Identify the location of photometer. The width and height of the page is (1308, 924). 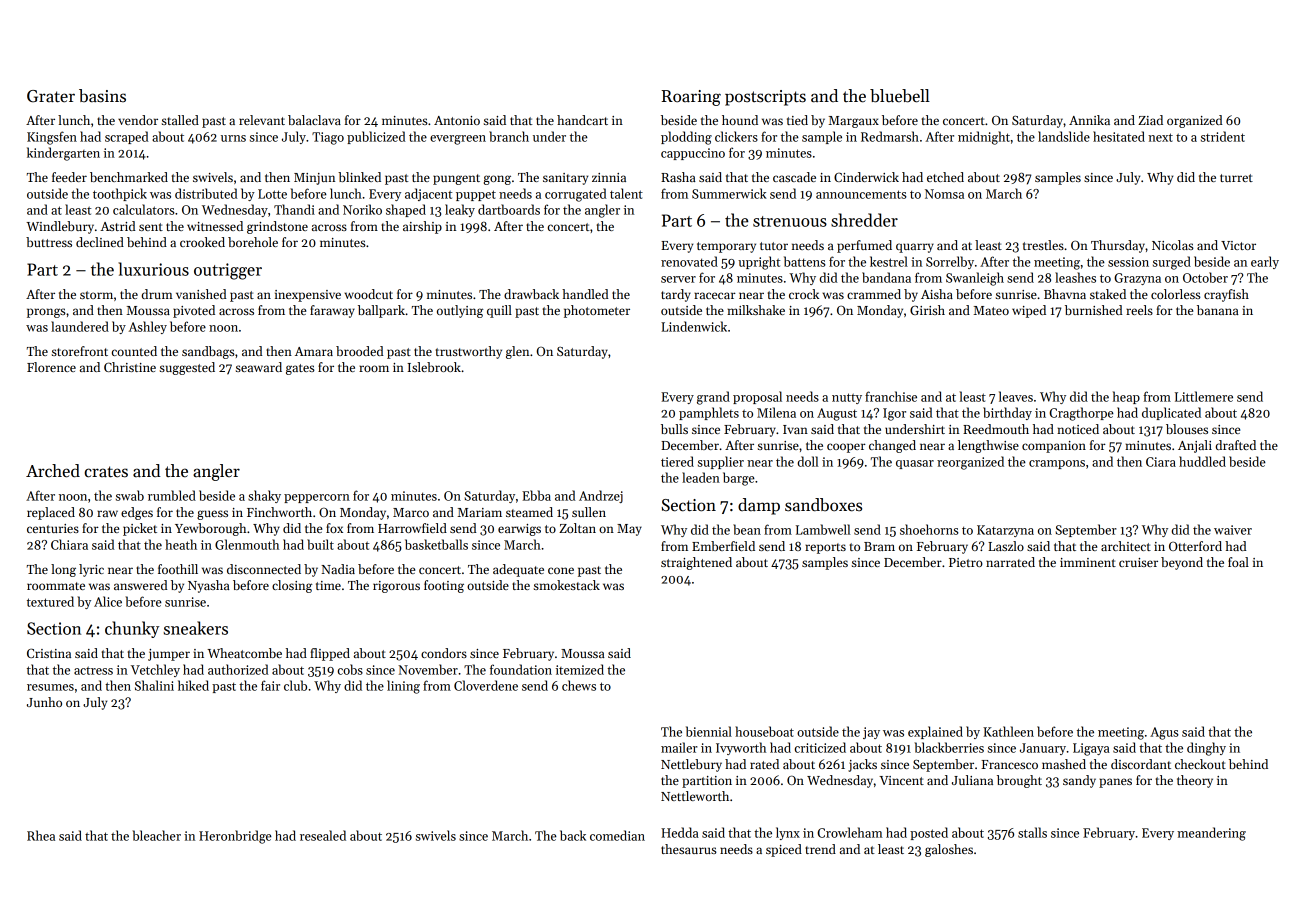
(597, 311).
